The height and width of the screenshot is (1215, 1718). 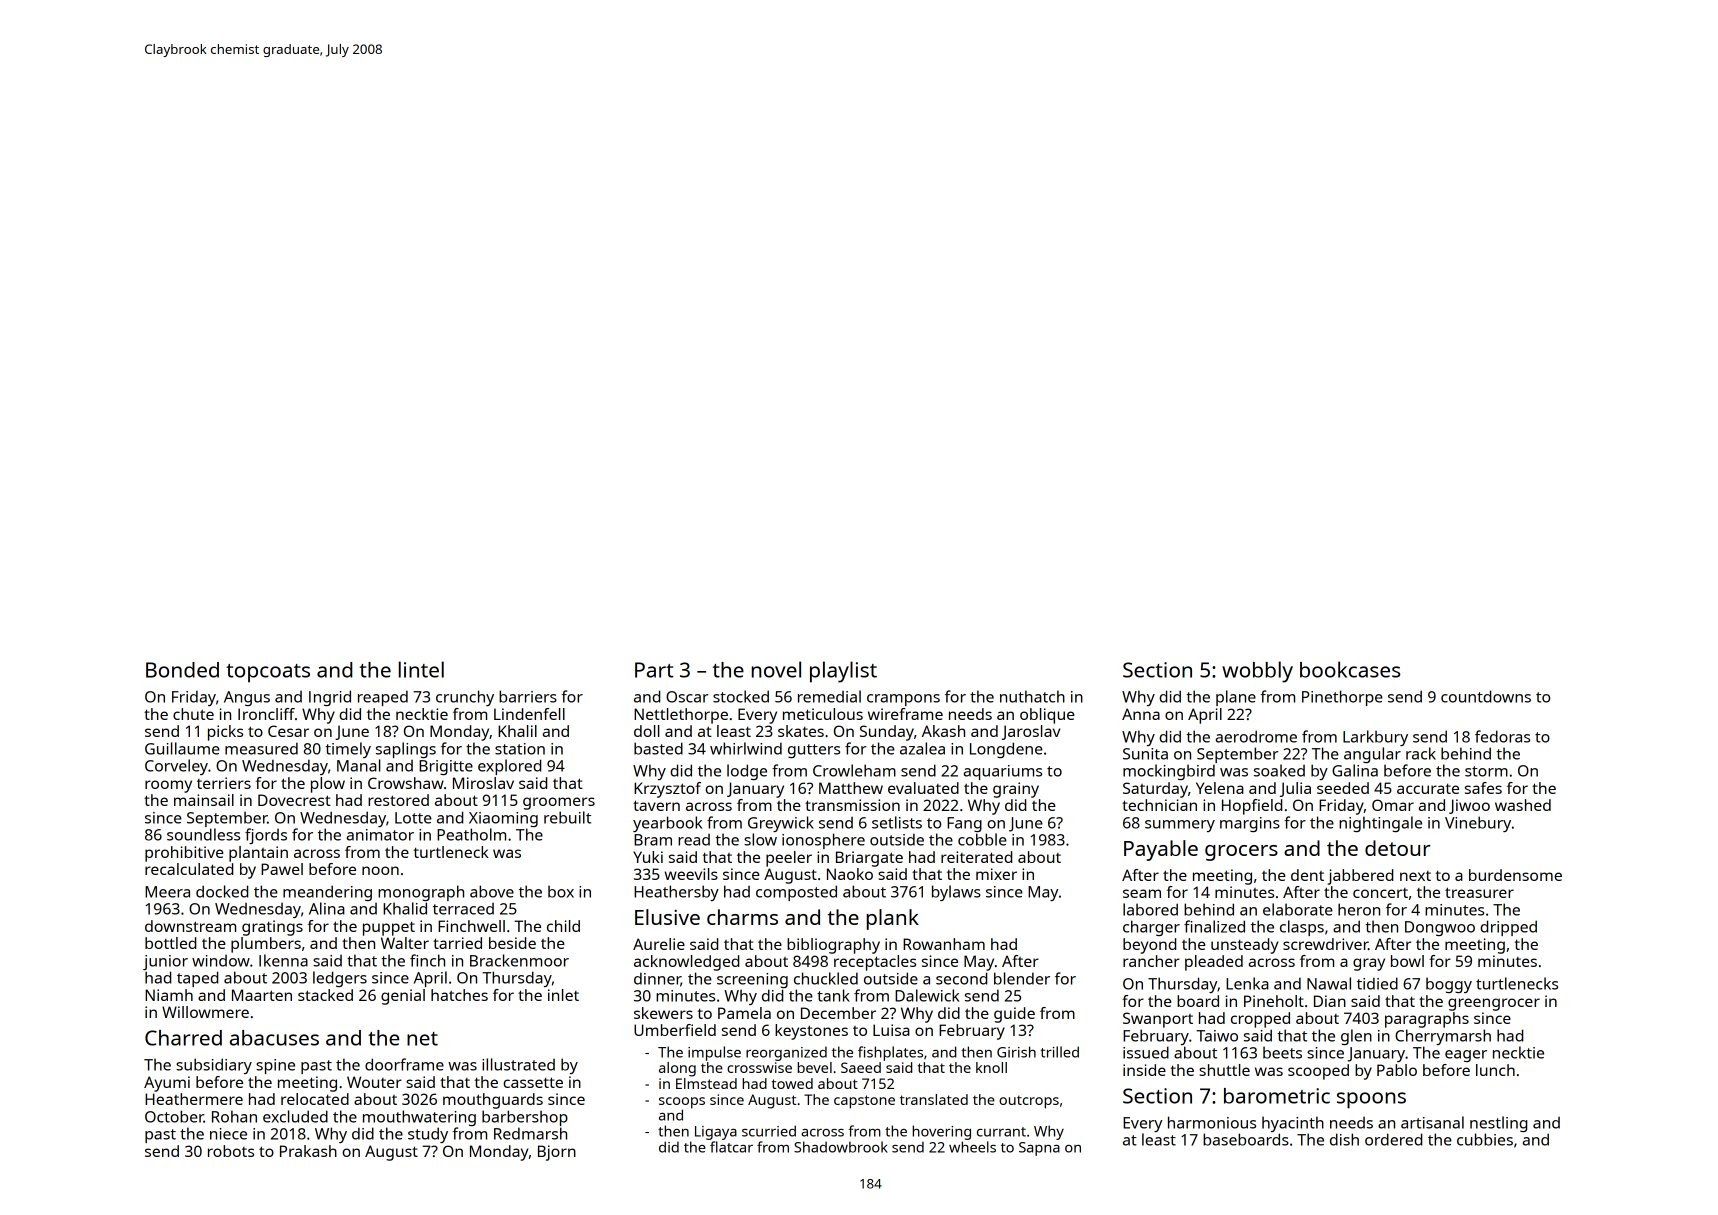 What do you see at coordinates (667, 790) in the screenshot?
I see `Krzysztof` at bounding box center [667, 790].
